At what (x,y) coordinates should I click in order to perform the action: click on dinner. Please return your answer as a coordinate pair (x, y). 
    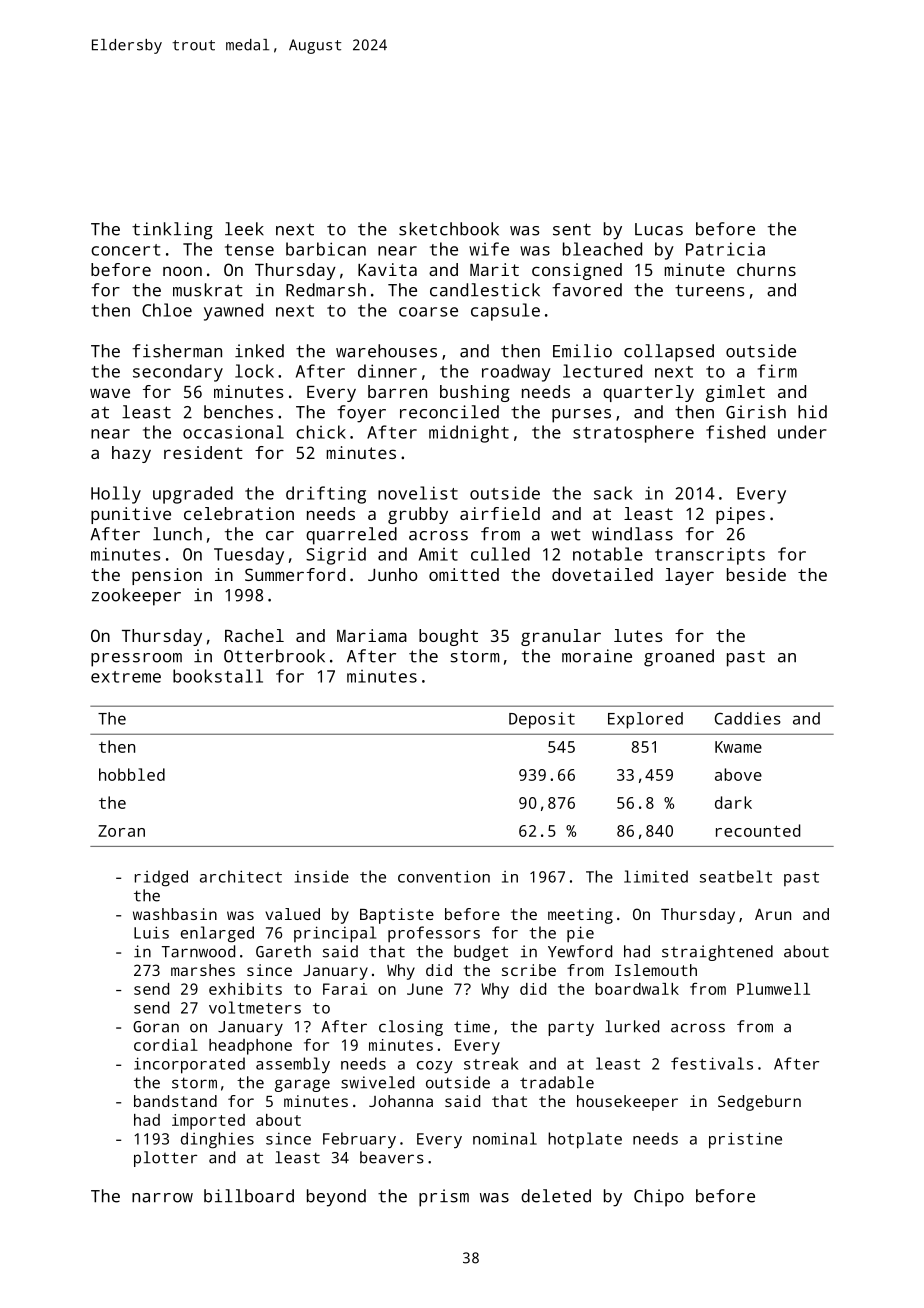
    Looking at the image, I should click on (387, 371).
